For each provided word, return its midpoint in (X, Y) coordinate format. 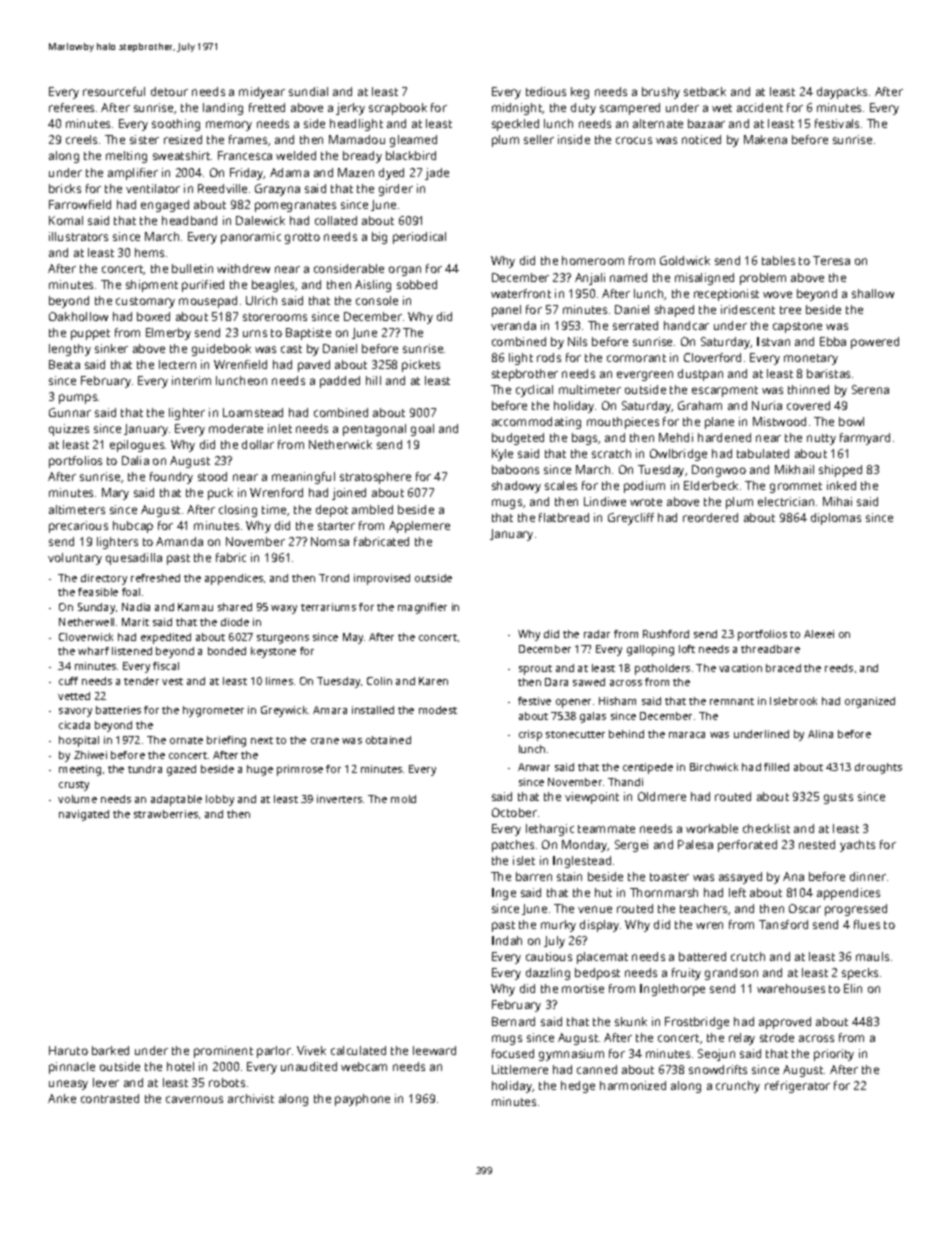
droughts (878, 768)
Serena (870, 389)
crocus (634, 140)
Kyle (502, 455)
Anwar (534, 767)
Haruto (68, 1050)
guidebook (221, 350)
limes (279, 681)
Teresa (831, 260)
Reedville (222, 188)
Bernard (513, 1021)
